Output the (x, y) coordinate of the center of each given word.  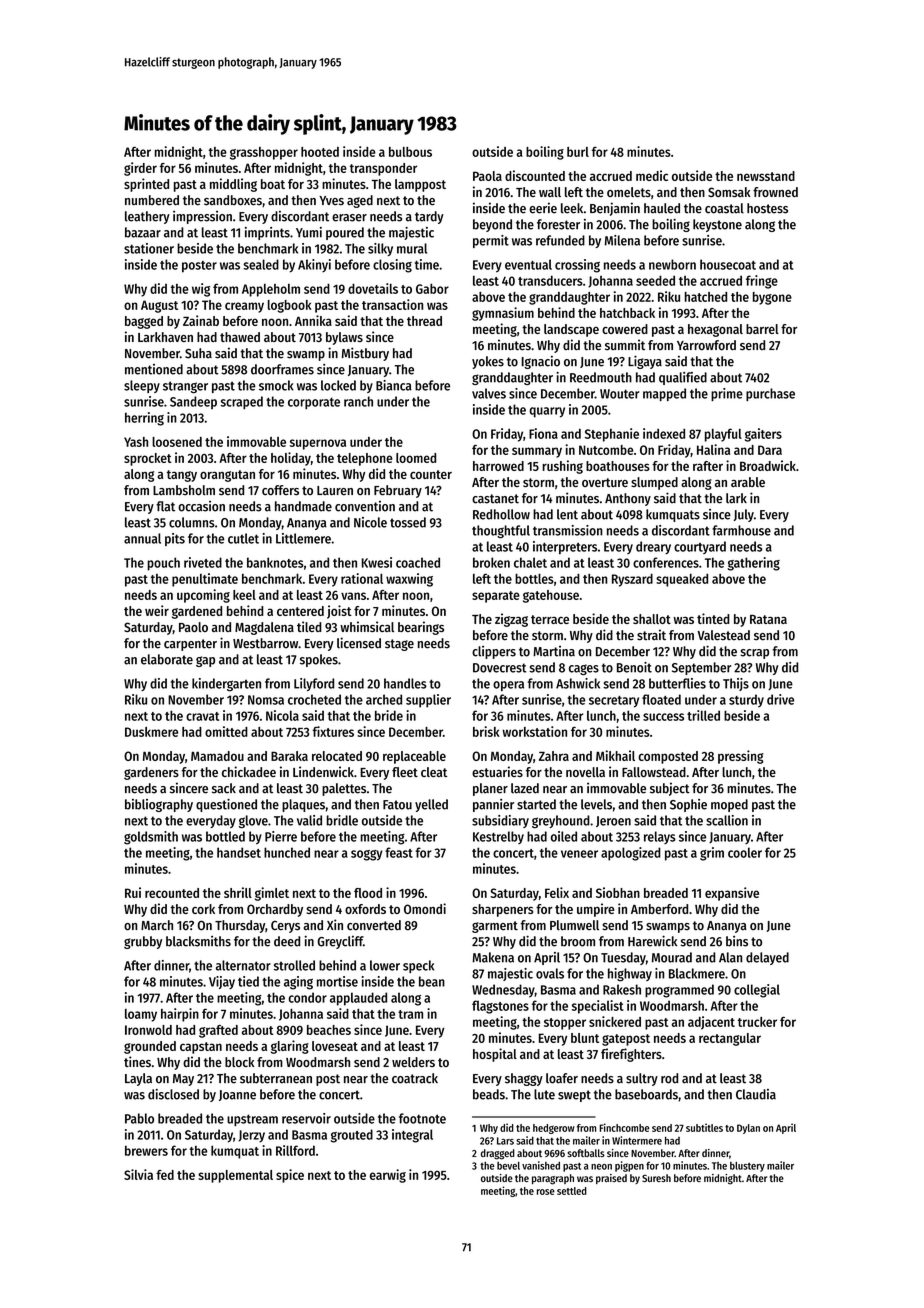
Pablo (139, 1118)
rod (669, 1078)
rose (546, 1192)
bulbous (410, 152)
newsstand (766, 176)
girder (140, 169)
